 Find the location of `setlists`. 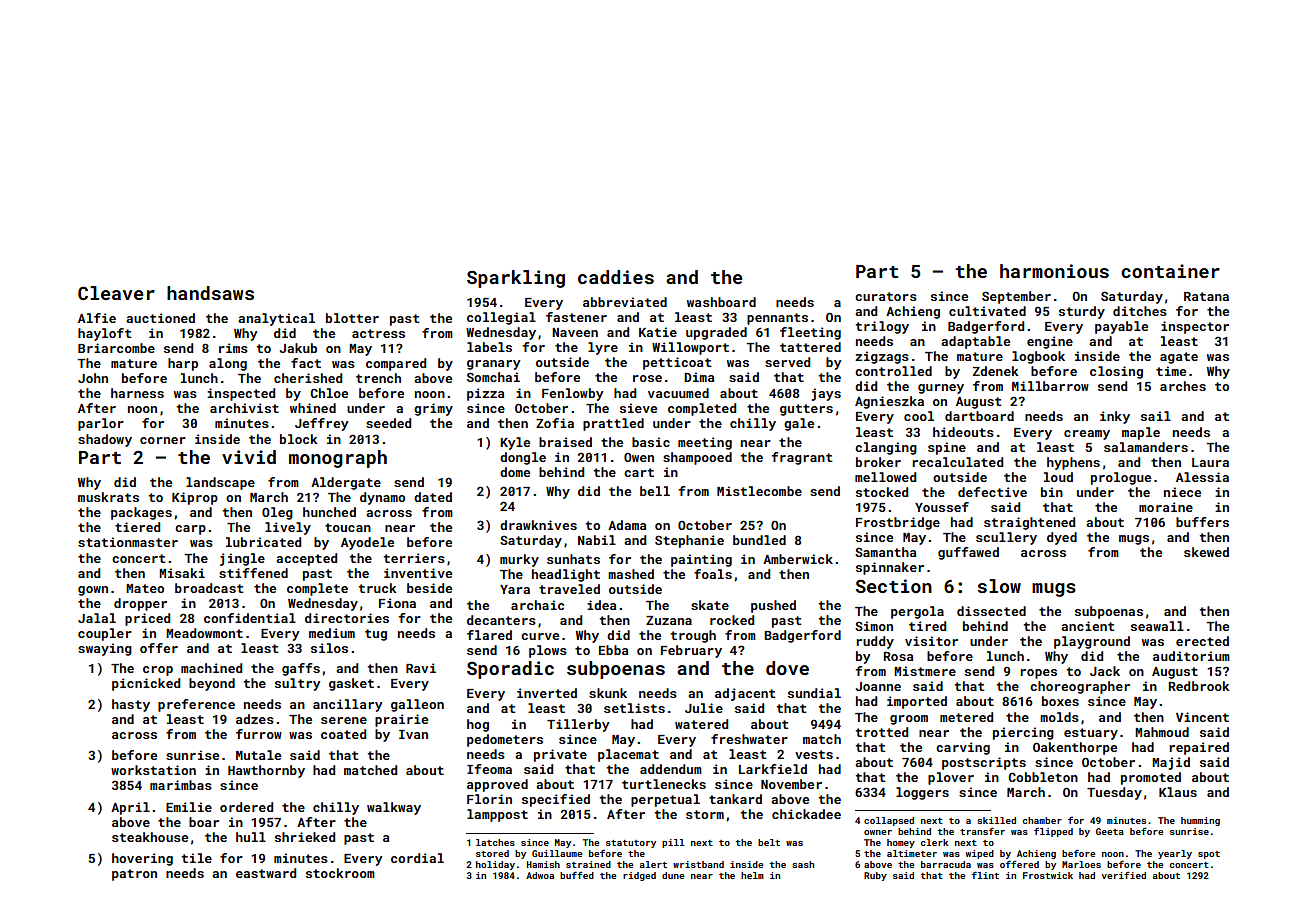

setlists is located at coordinates (634, 708).
